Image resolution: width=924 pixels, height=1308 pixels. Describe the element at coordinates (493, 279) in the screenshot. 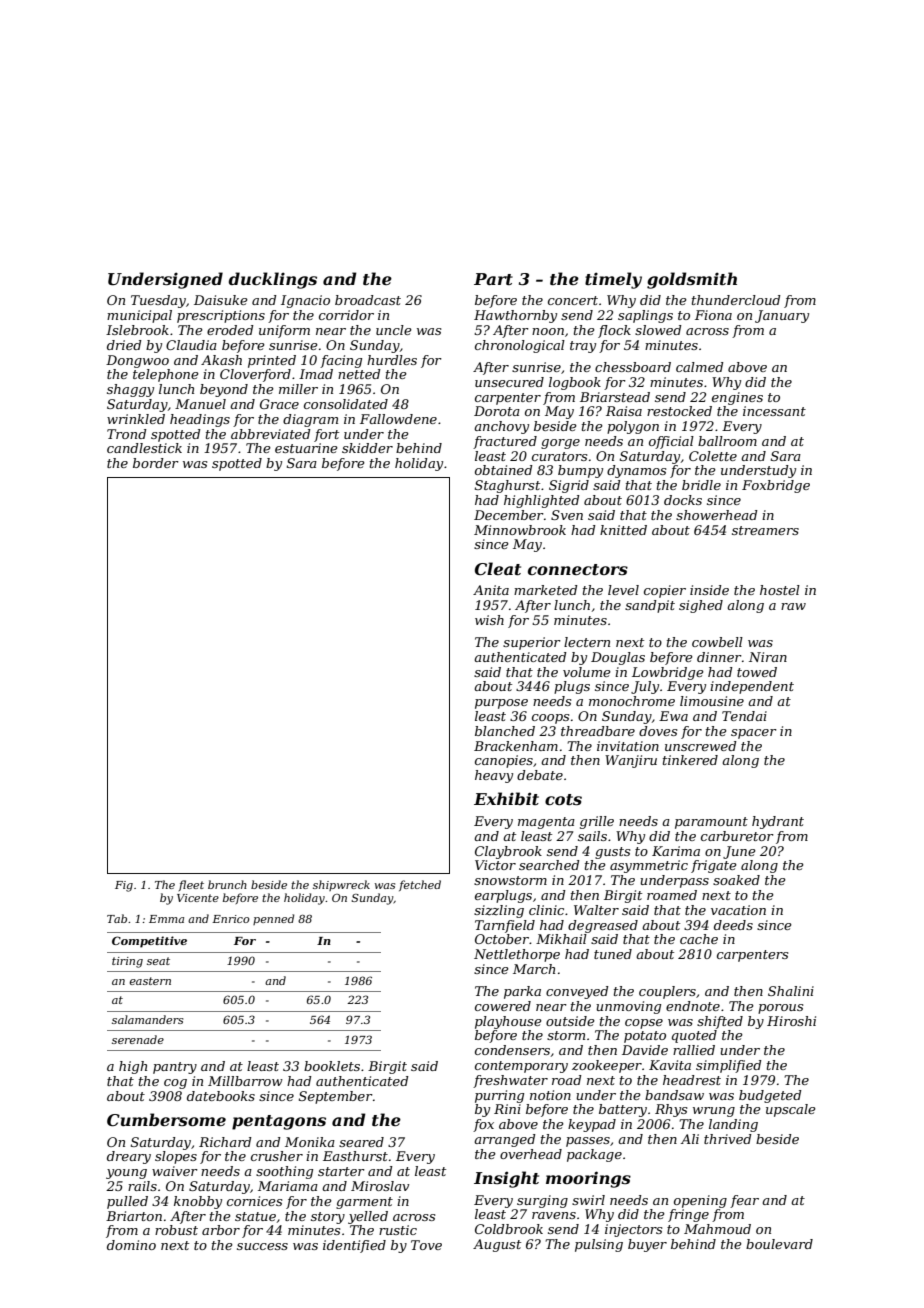

I see `Part` at that location.
